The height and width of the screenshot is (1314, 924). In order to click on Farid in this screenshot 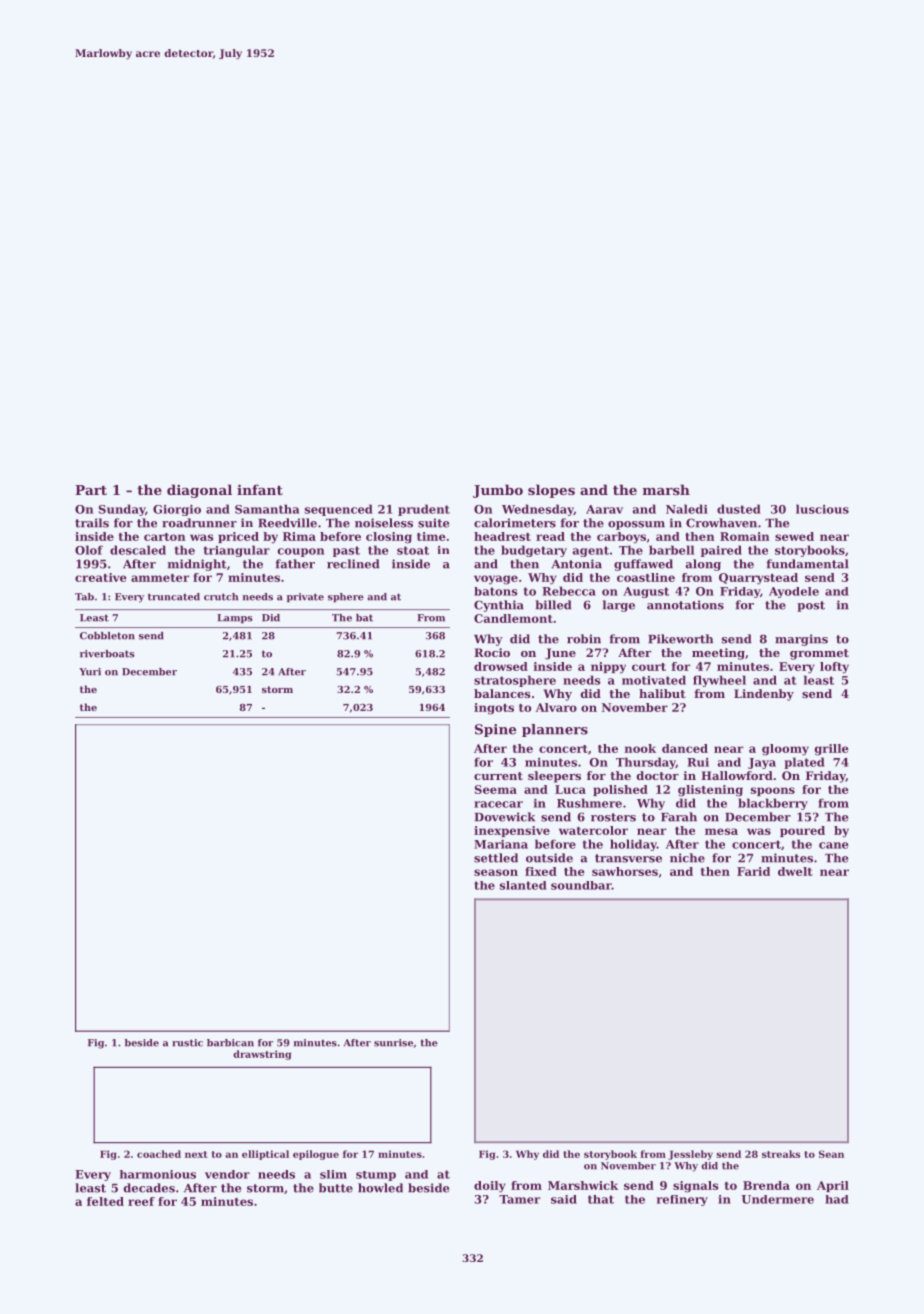, I will do `click(753, 871)`.
